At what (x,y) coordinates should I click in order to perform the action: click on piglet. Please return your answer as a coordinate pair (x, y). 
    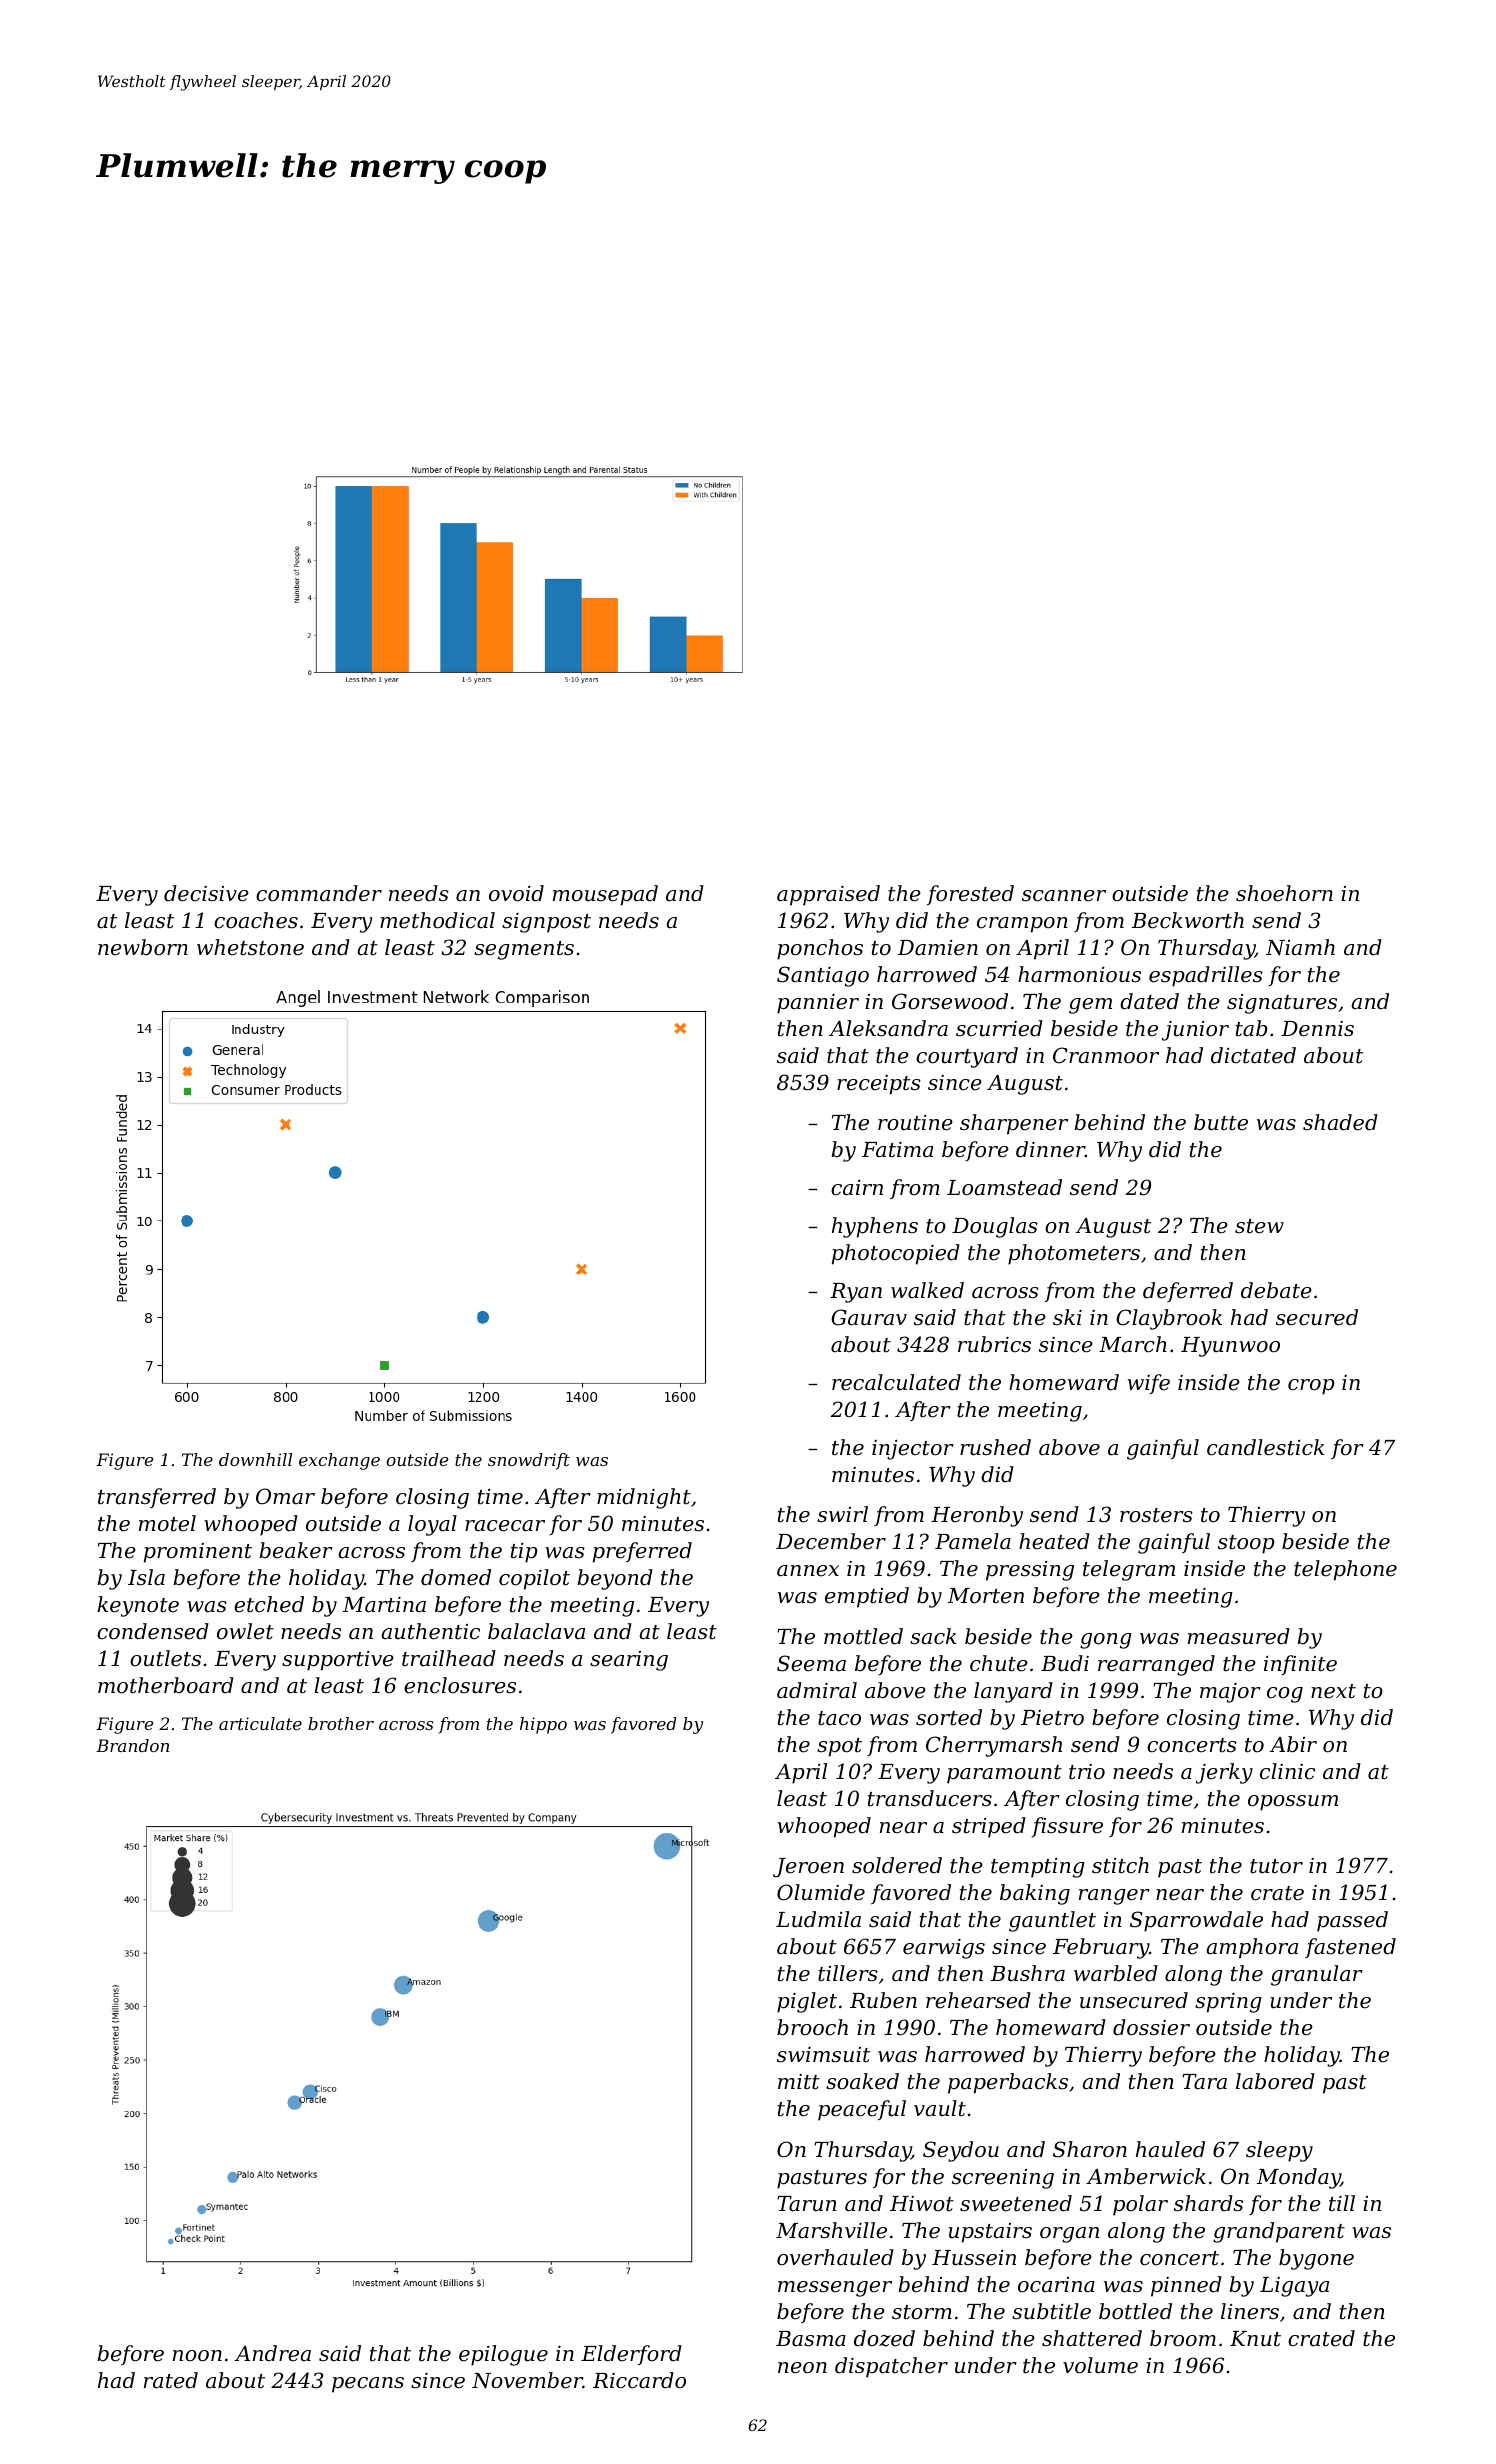
    Looking at the image, I should click on (807, 2002).
